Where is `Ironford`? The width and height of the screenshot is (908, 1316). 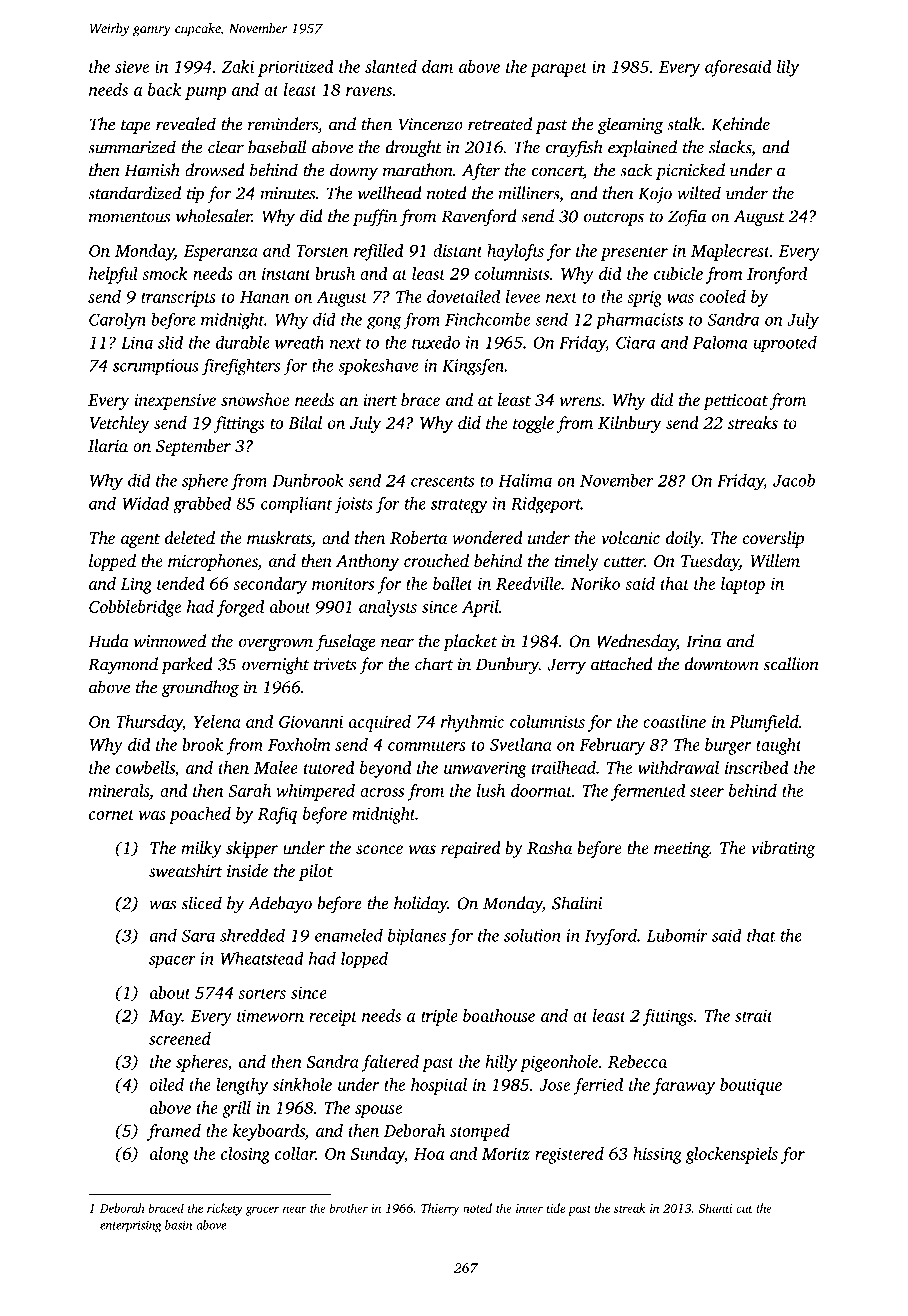
Ironford is located at coordinates (777, 275).
